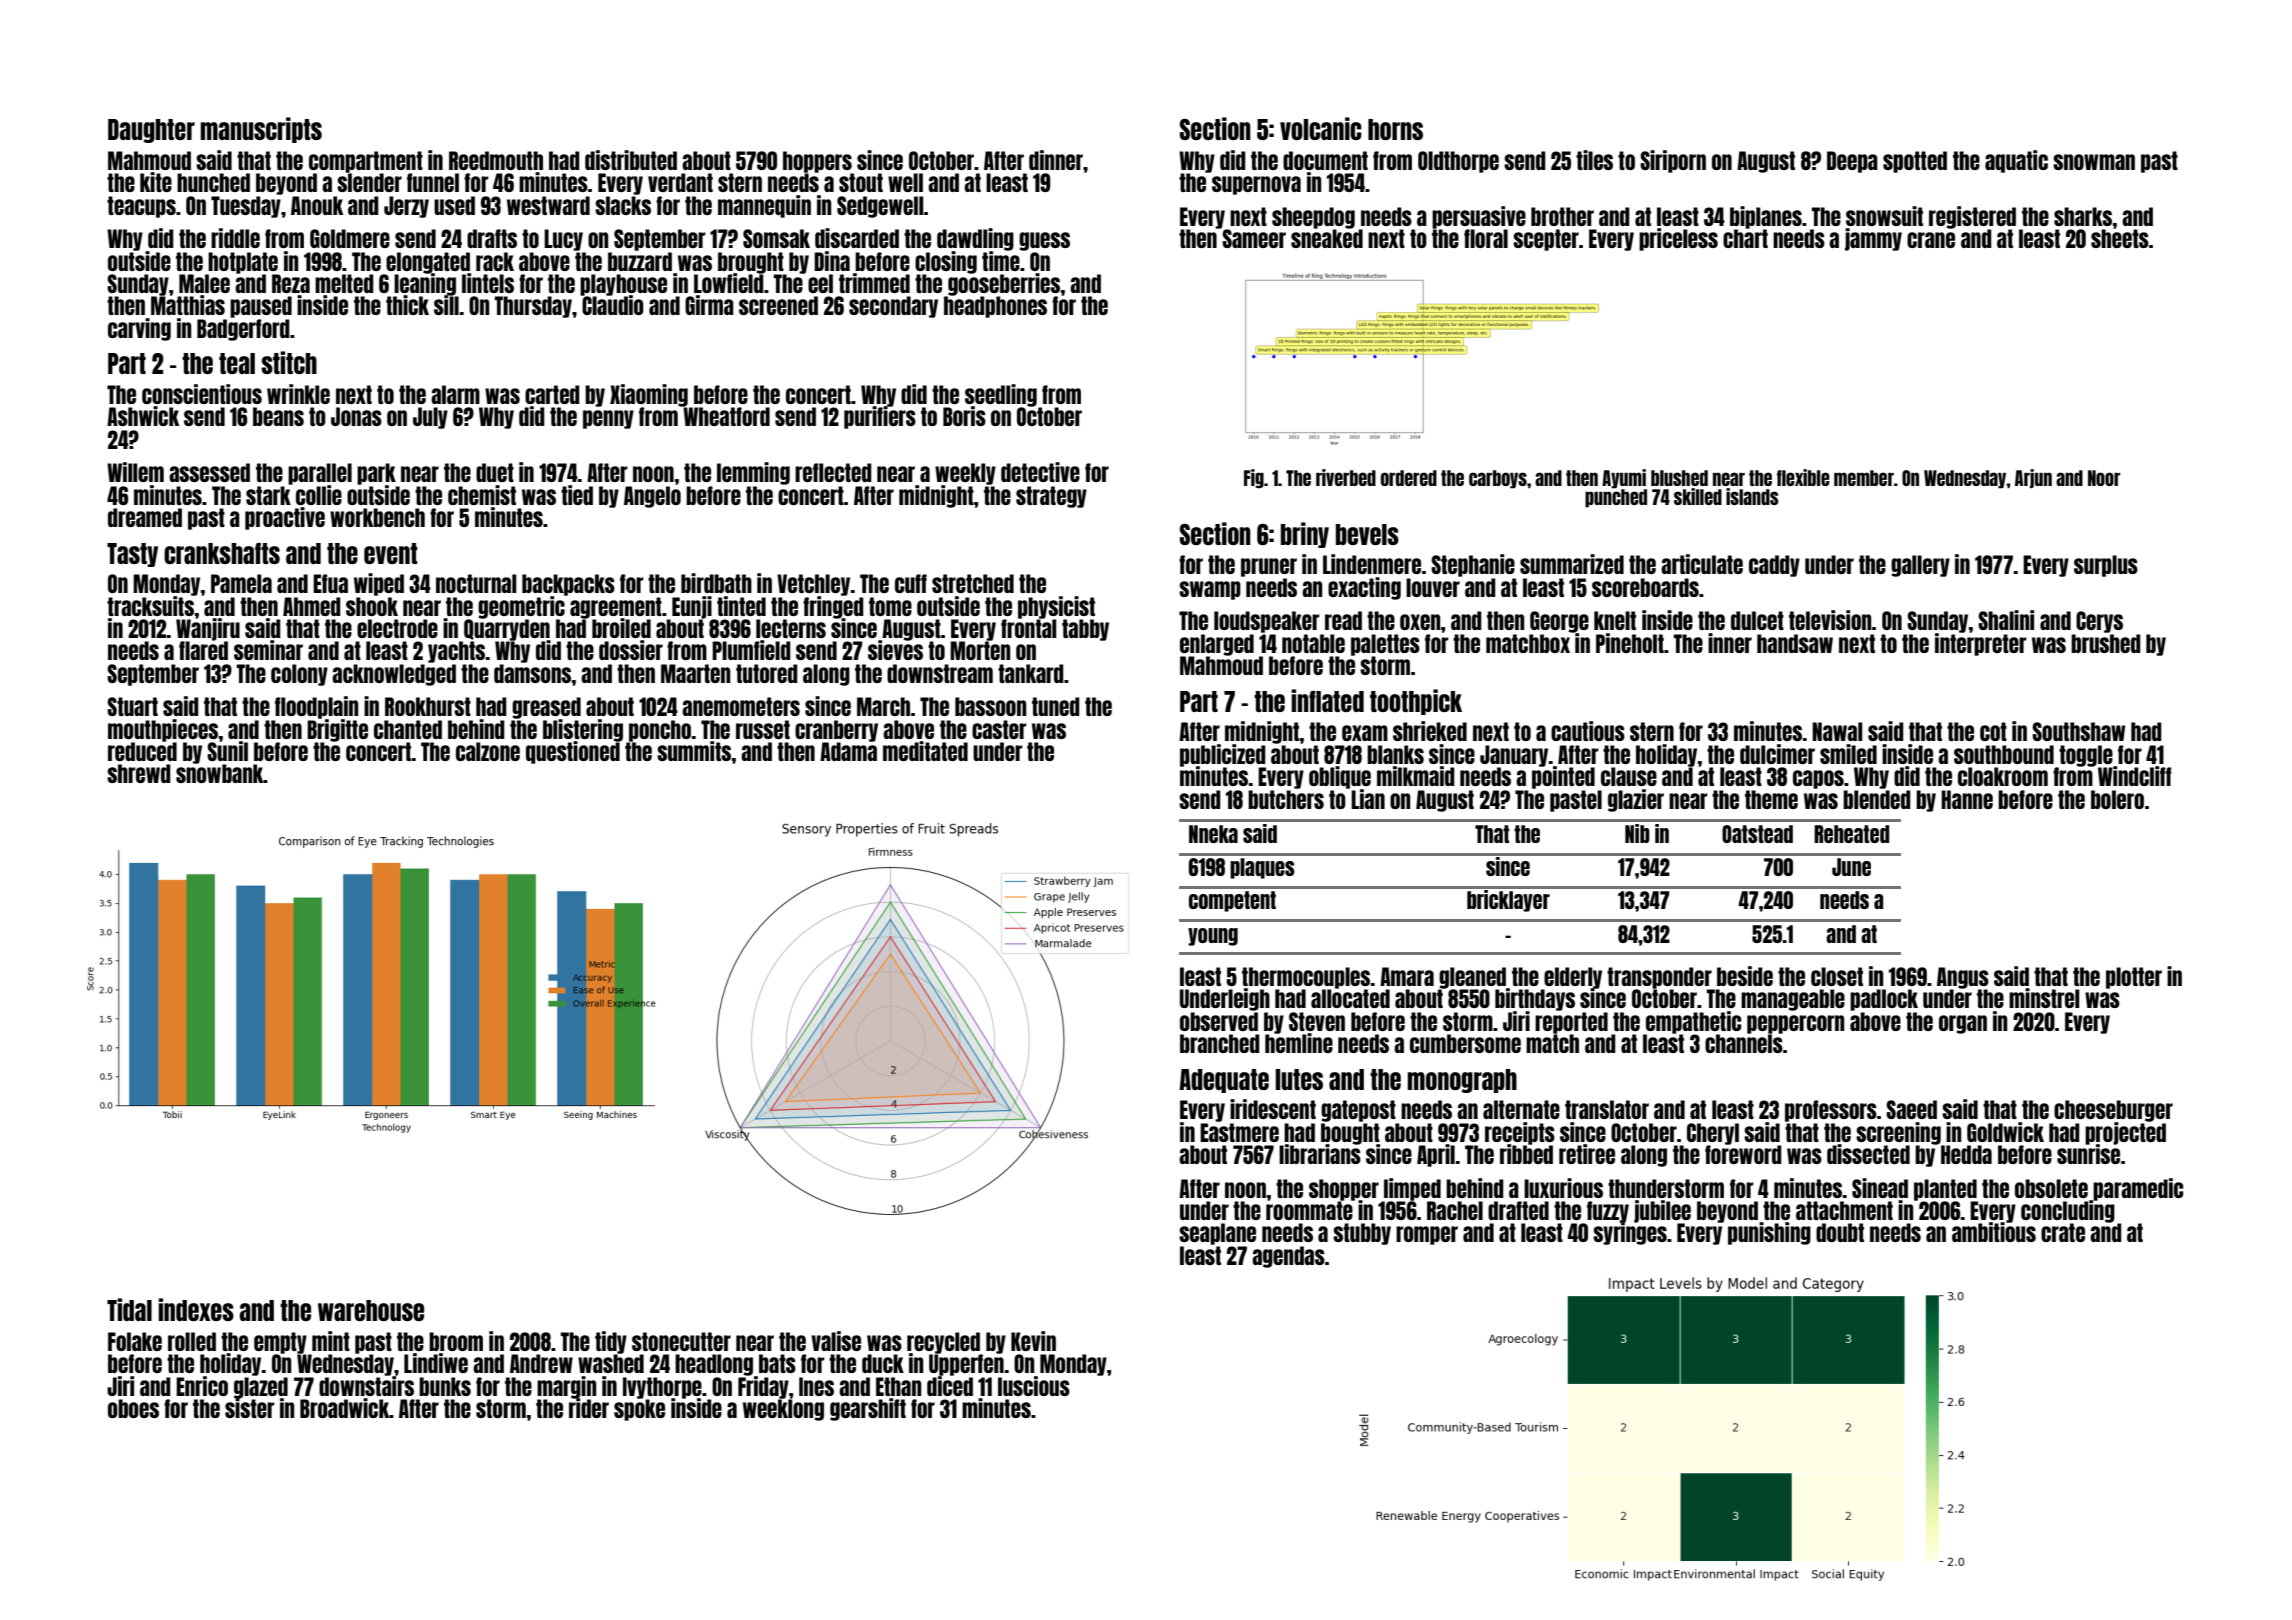 This screenshot has height=1620, width=2292. What do you see at coordinates (1040, 472) in the screenshot?
I see `detective` at bounding box center [1040, 472].
